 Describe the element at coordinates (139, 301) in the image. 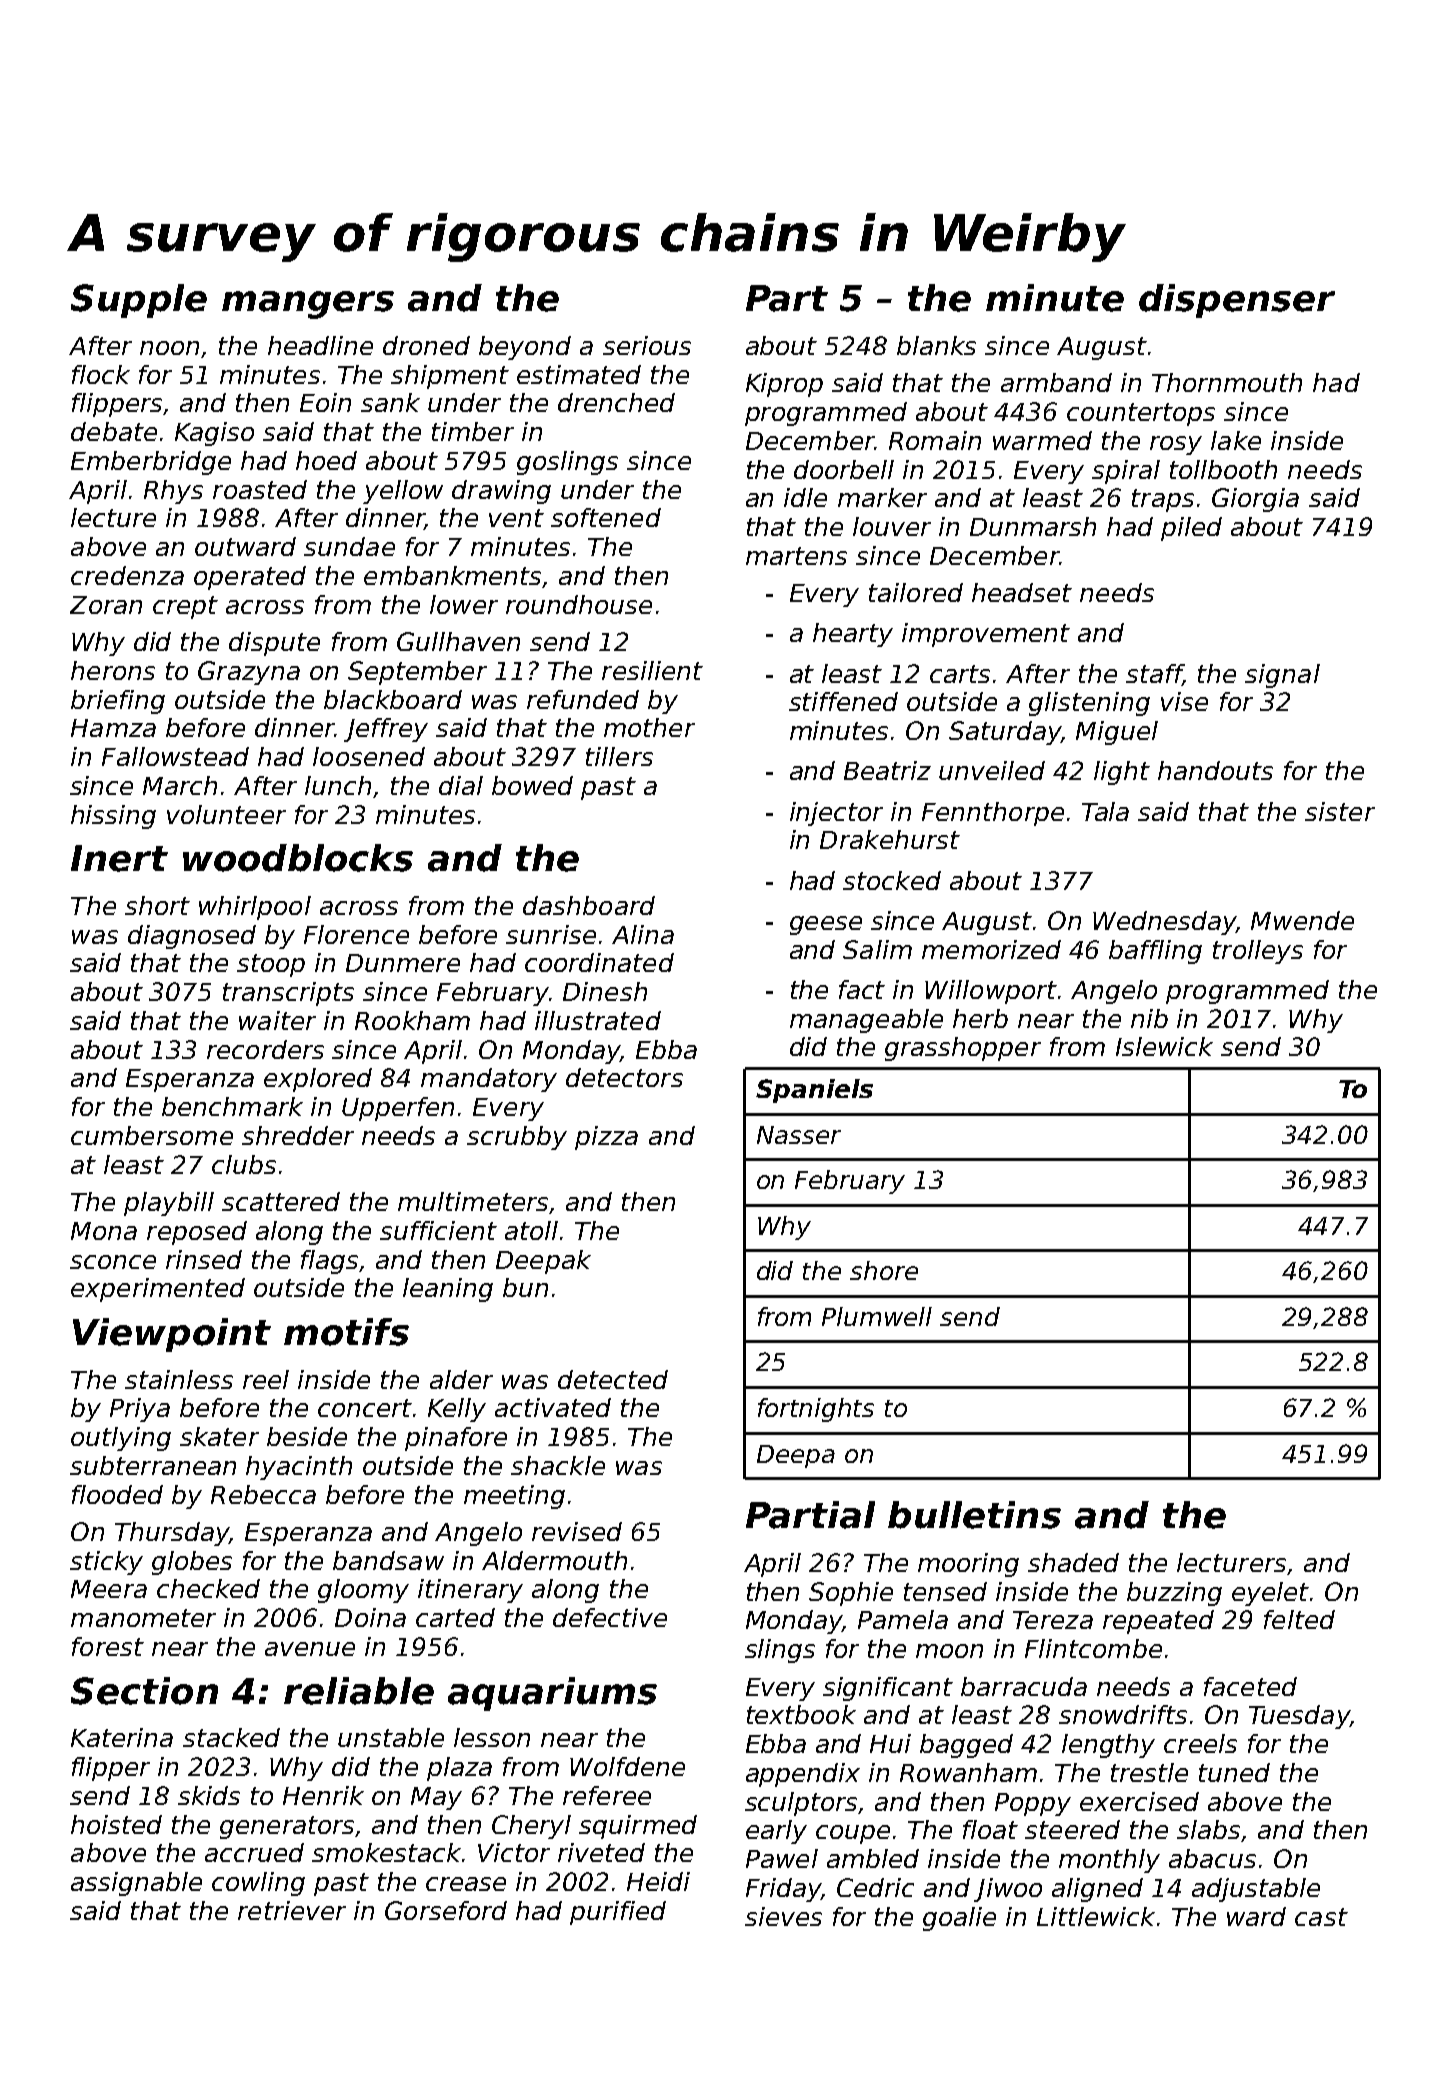

I see `Supple` at that location.
